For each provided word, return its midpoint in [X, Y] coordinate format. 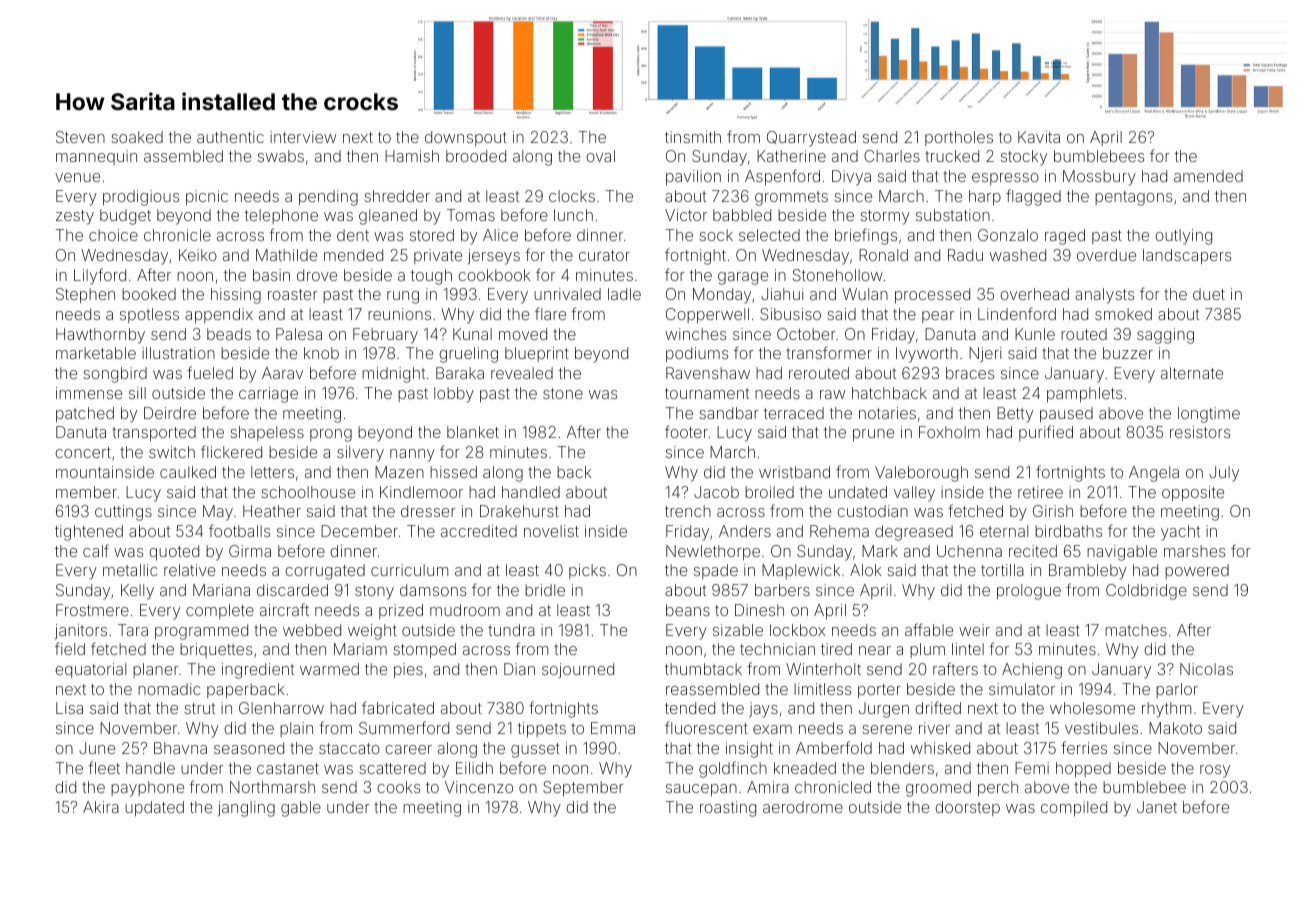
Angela [1154, 474]
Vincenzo [479, 787]
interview [303, 137]
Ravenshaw [708, 373]
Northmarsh [272, 787]
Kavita [1039, 137]
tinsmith [693, 137]
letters [272, 472]
